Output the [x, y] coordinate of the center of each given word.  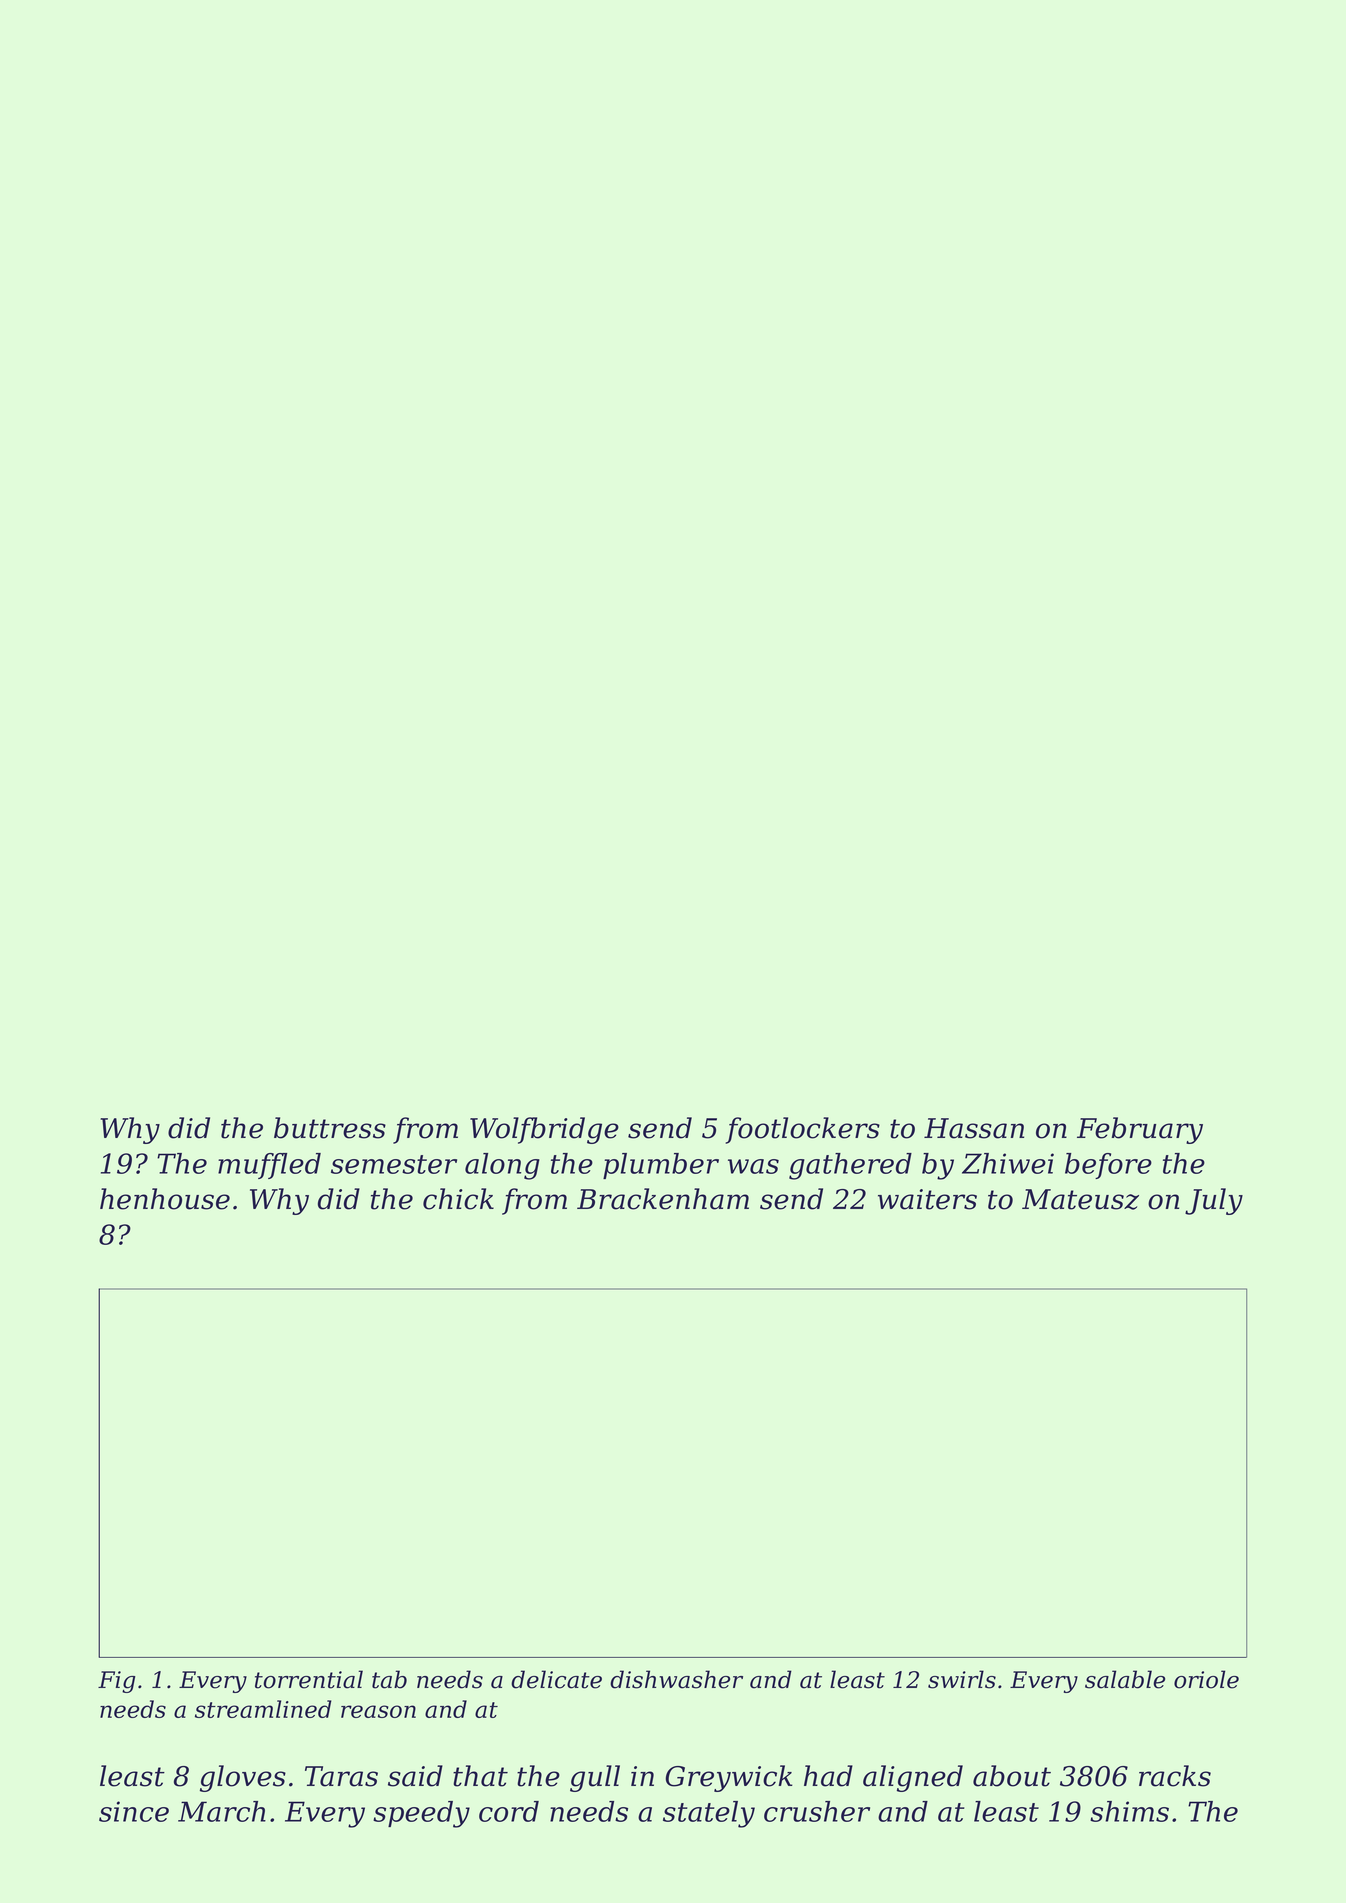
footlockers [802, 1130]
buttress [330, 1128]
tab [389, 1679]
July [1214, 1201]
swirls [962, 1679]
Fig [117, 1682]
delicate [556, 1679]
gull [595, 1778]
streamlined [263, 1709]
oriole [1206, 1679]
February [1140, 1130]
